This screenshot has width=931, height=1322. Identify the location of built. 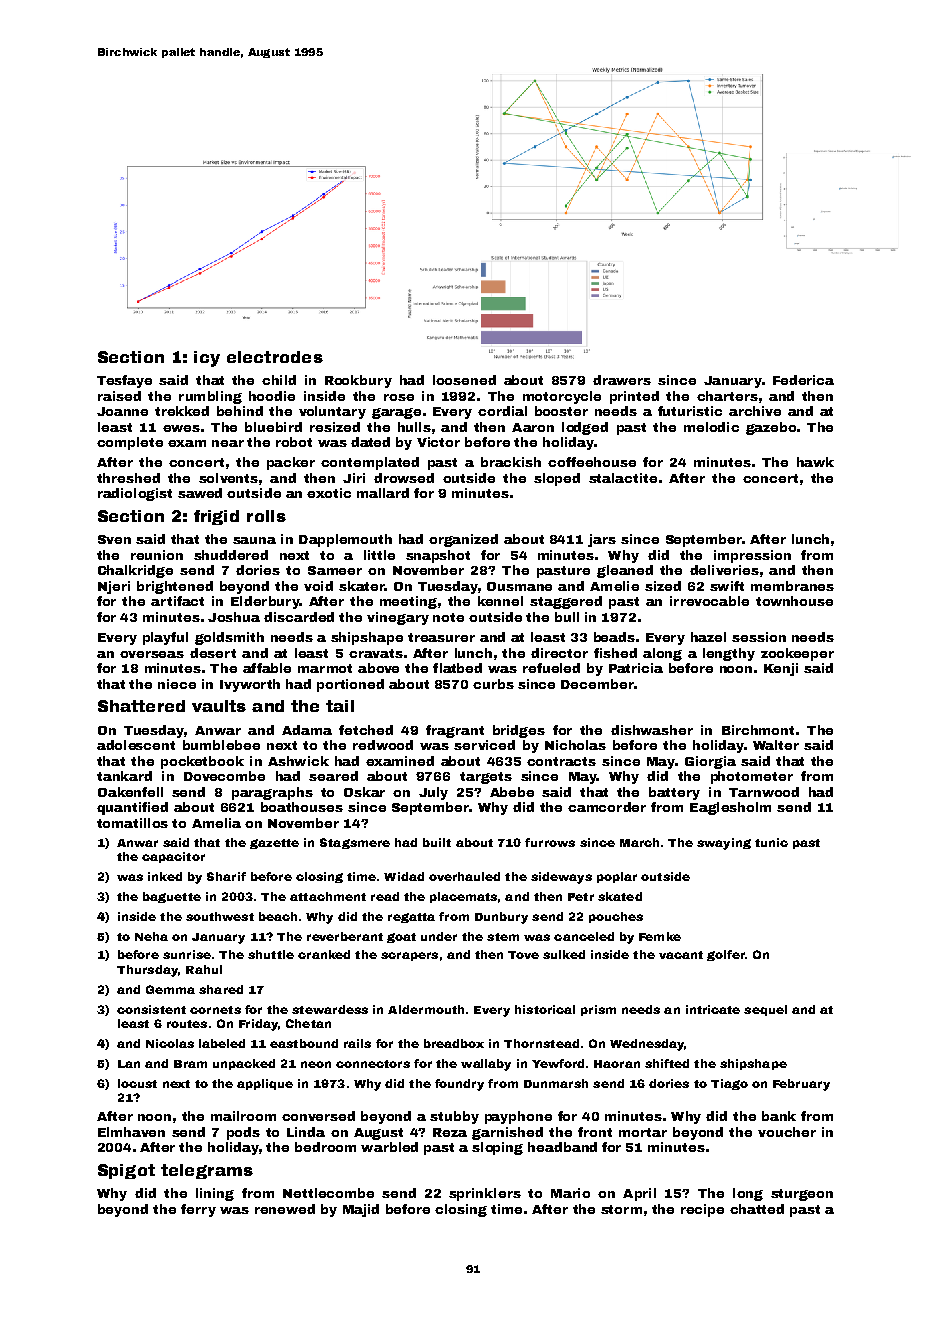
(437, 842).
